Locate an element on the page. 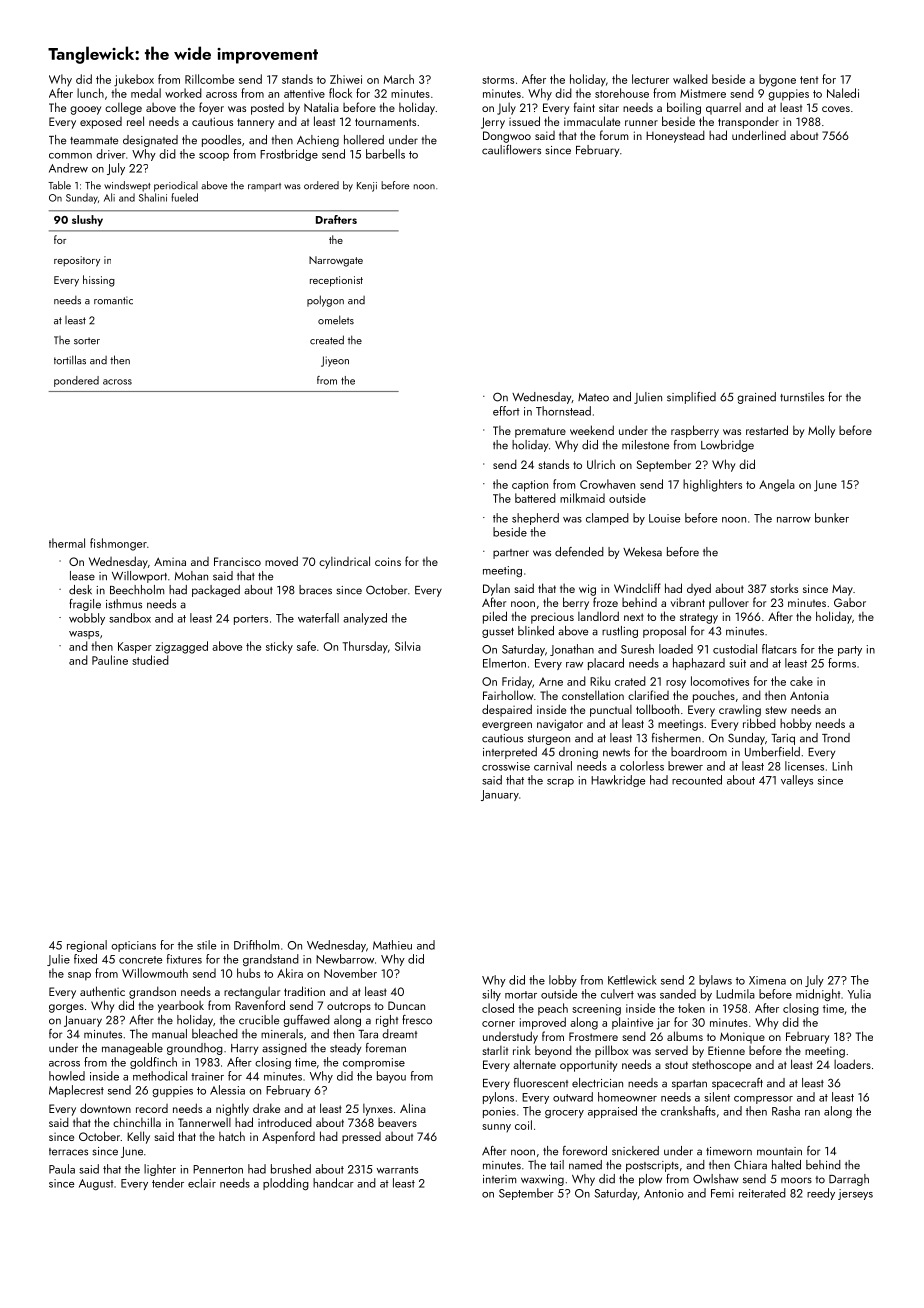  plodding is located at coordinates (286, 1184).
